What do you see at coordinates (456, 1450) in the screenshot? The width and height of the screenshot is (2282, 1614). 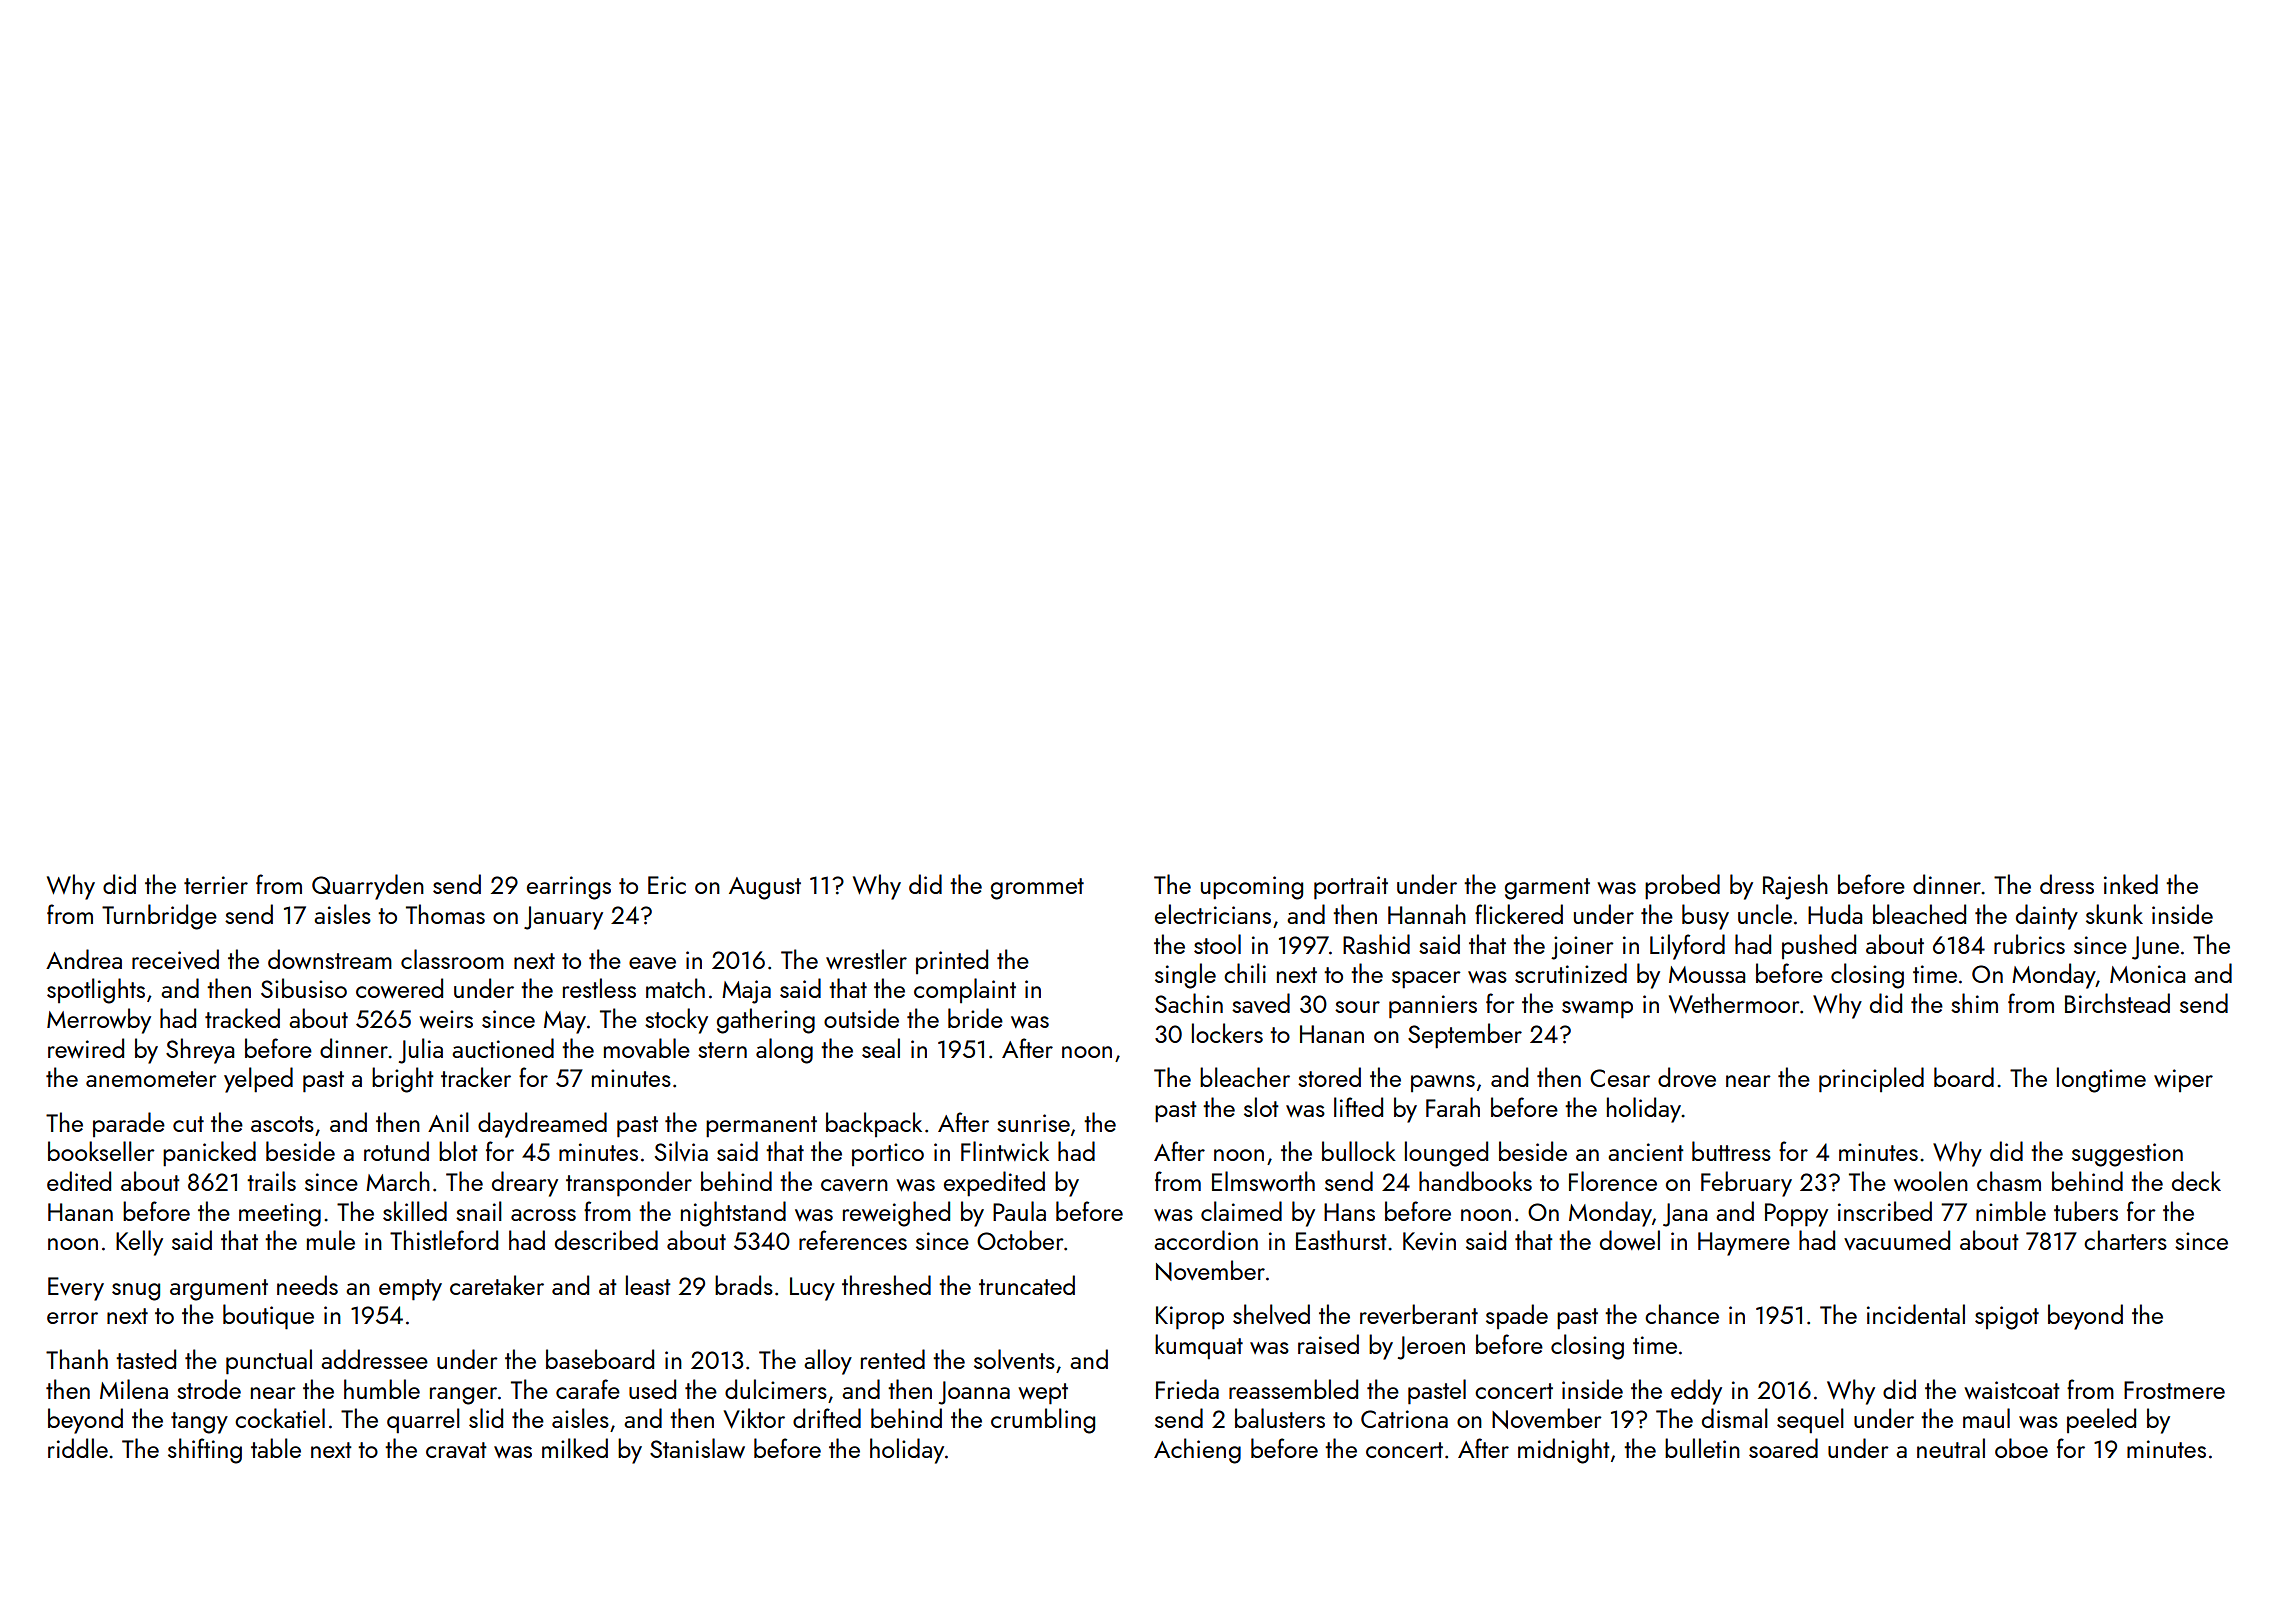 I see `cravat` at bounding box center [456, 1450].
